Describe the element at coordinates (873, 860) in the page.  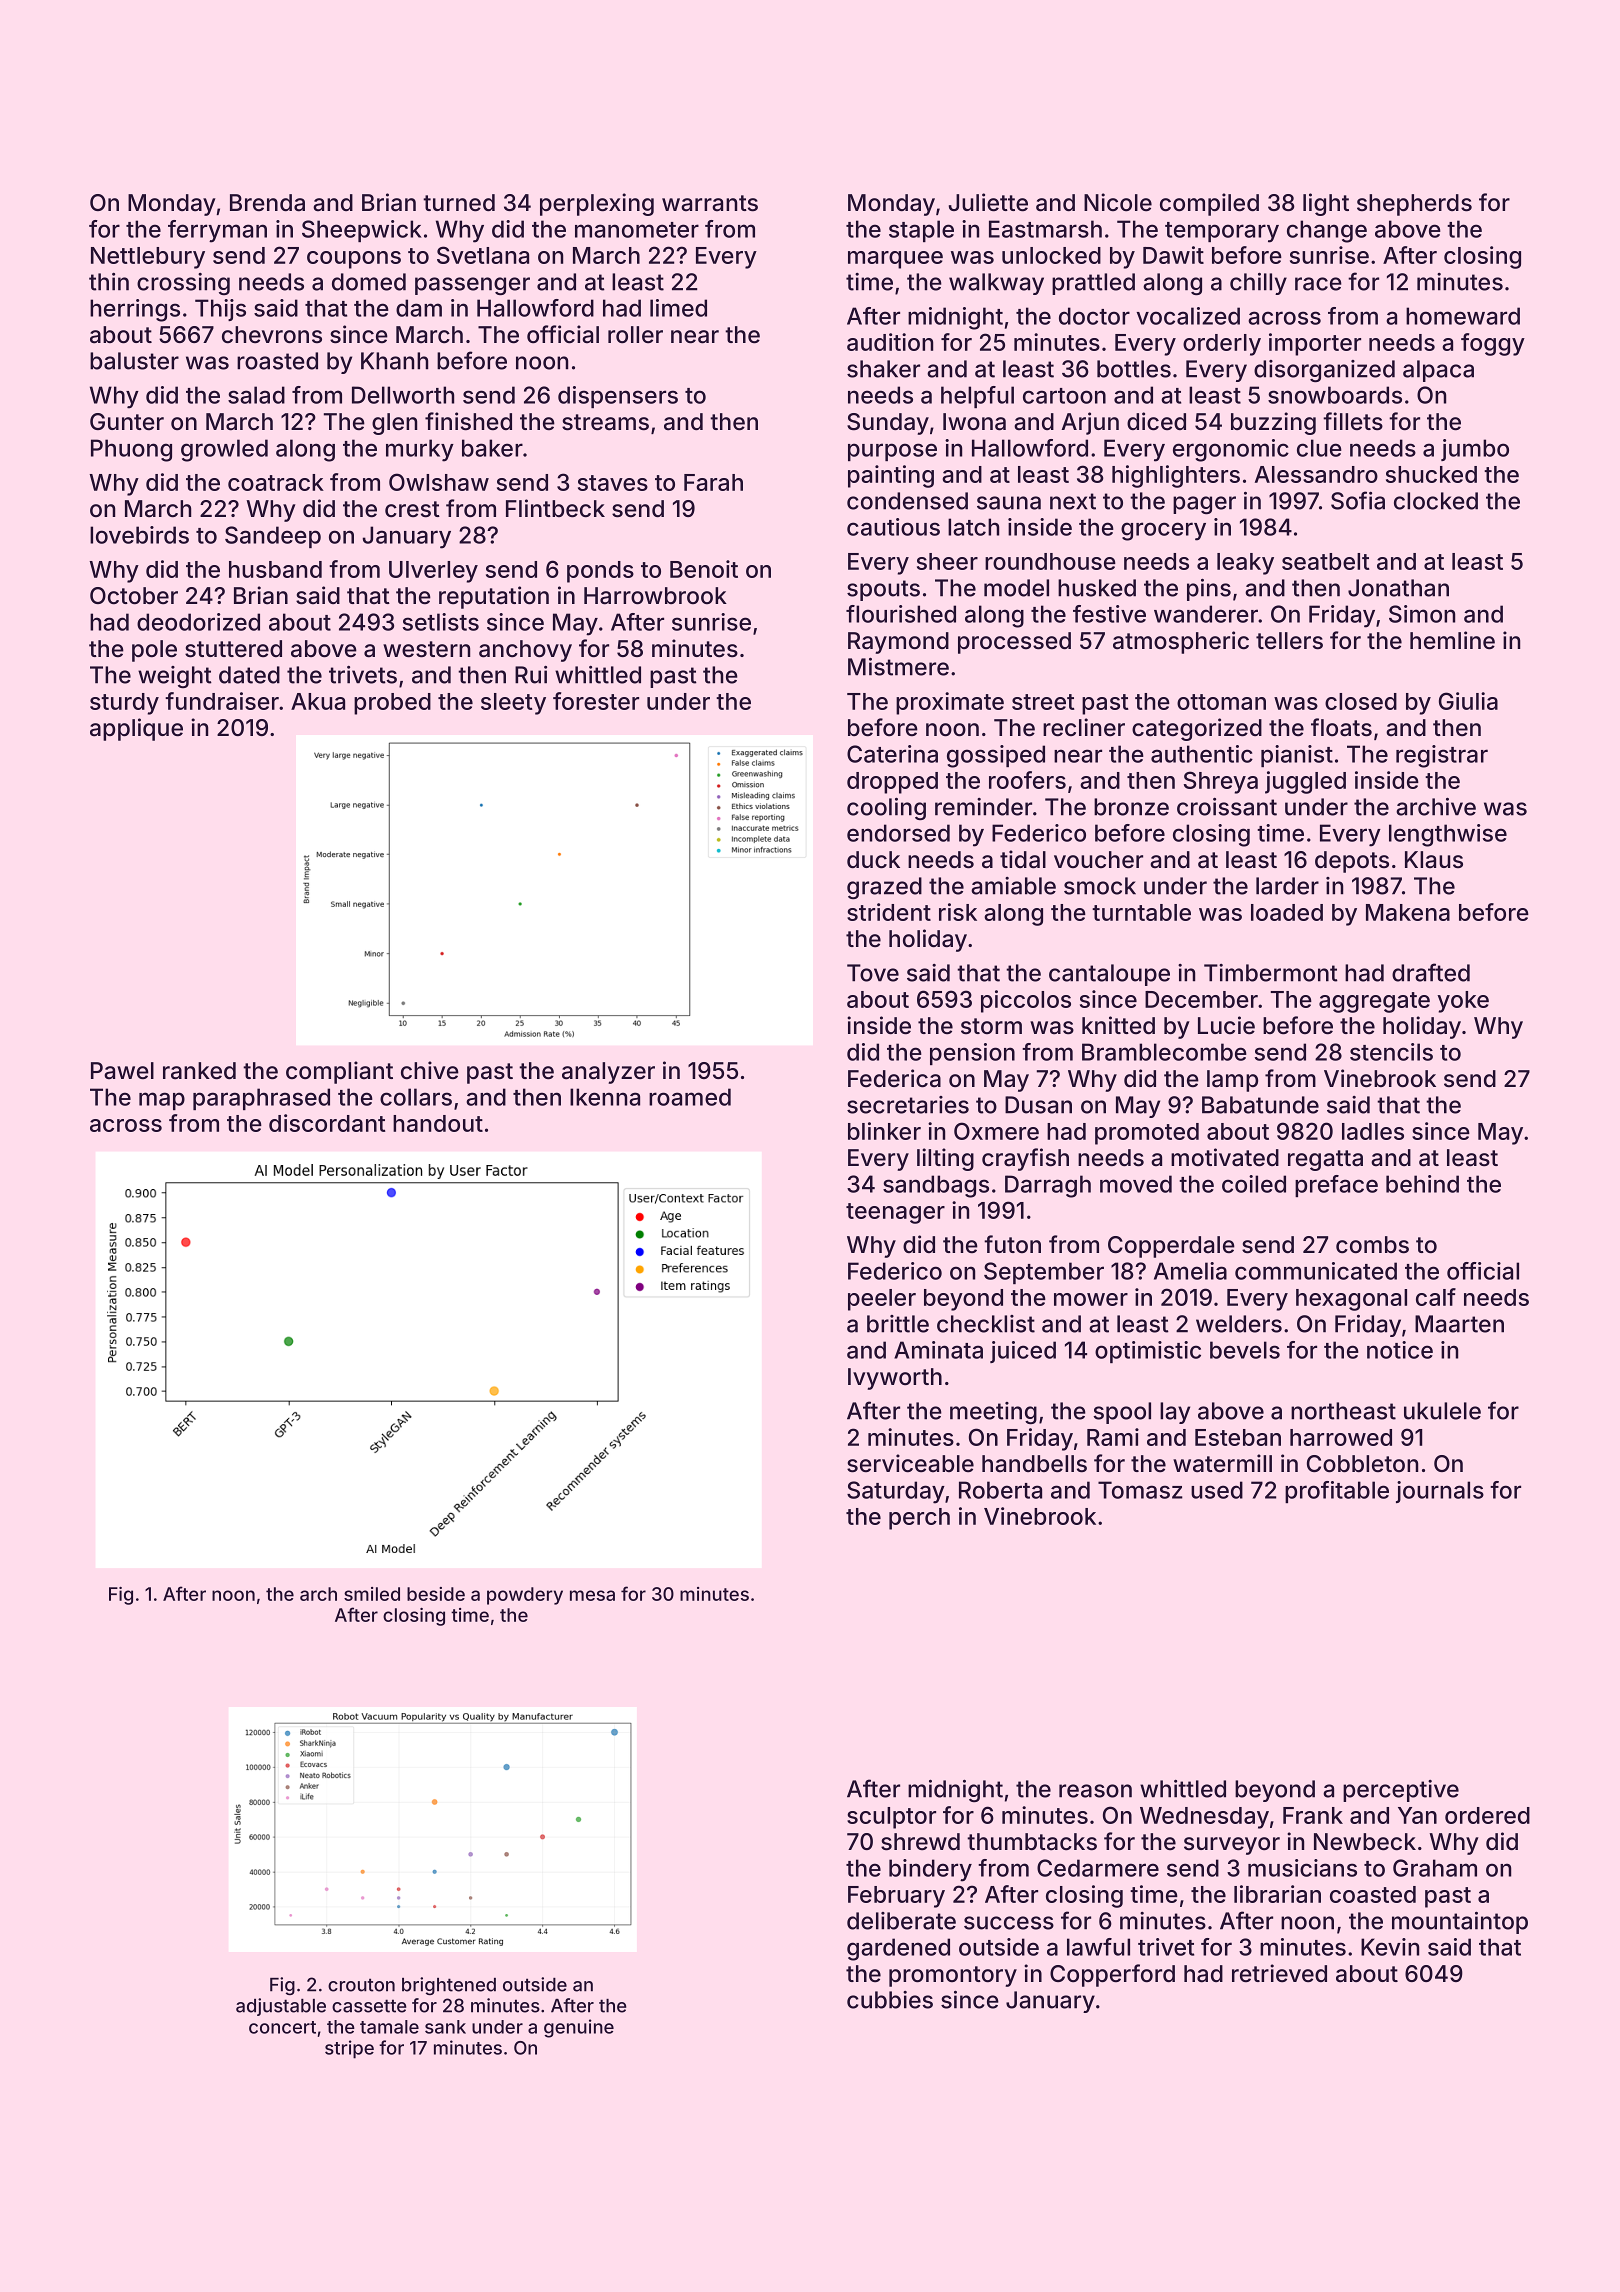
I see `duck` at that location.
